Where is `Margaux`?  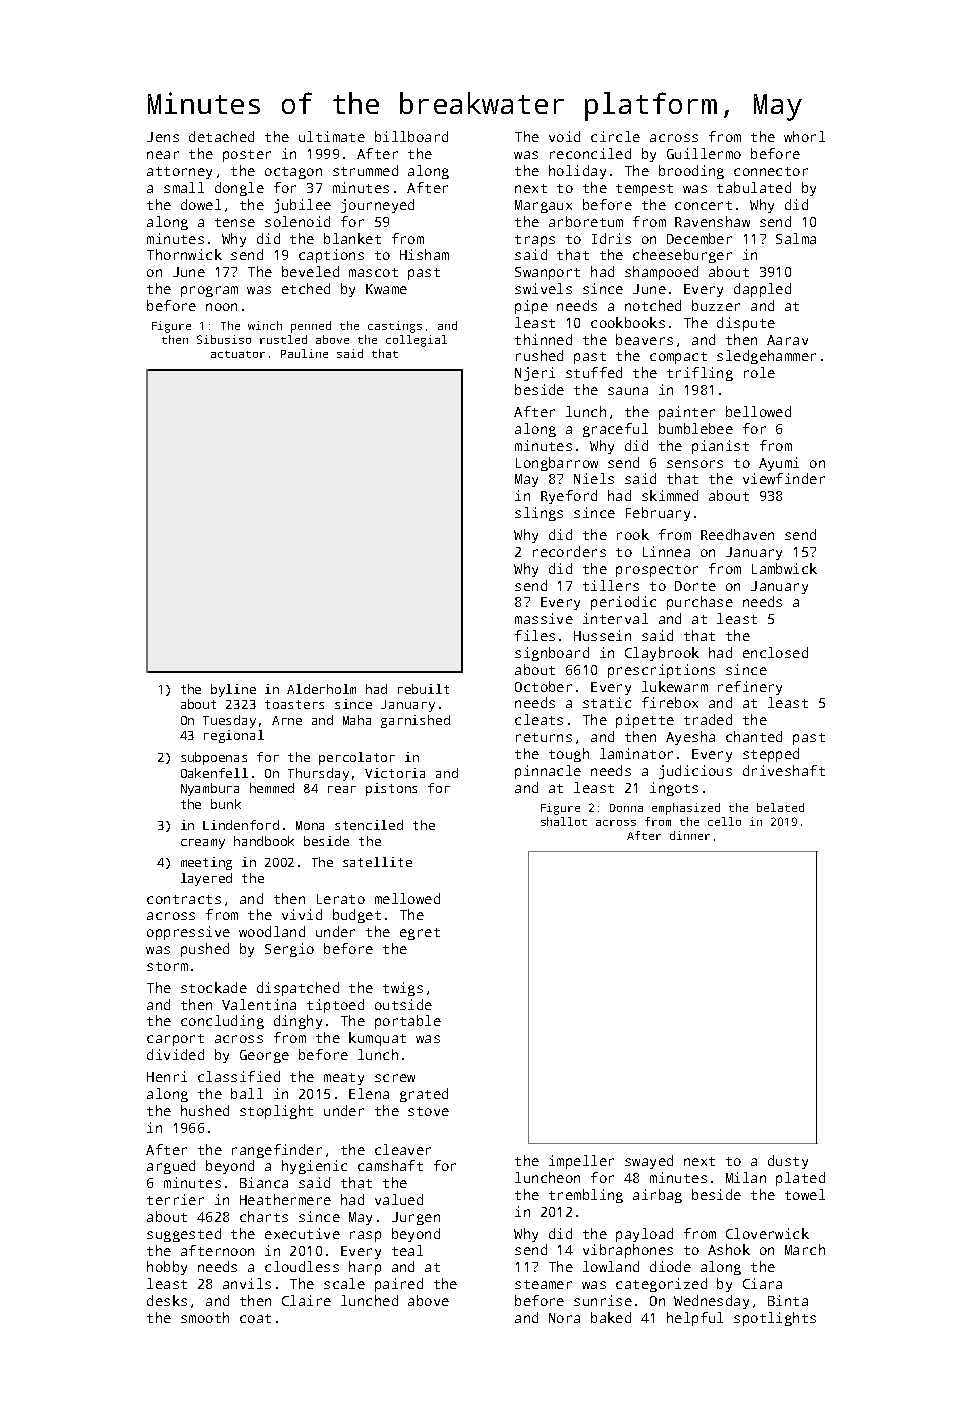 Margaux is located at coordinates (543, 206).
